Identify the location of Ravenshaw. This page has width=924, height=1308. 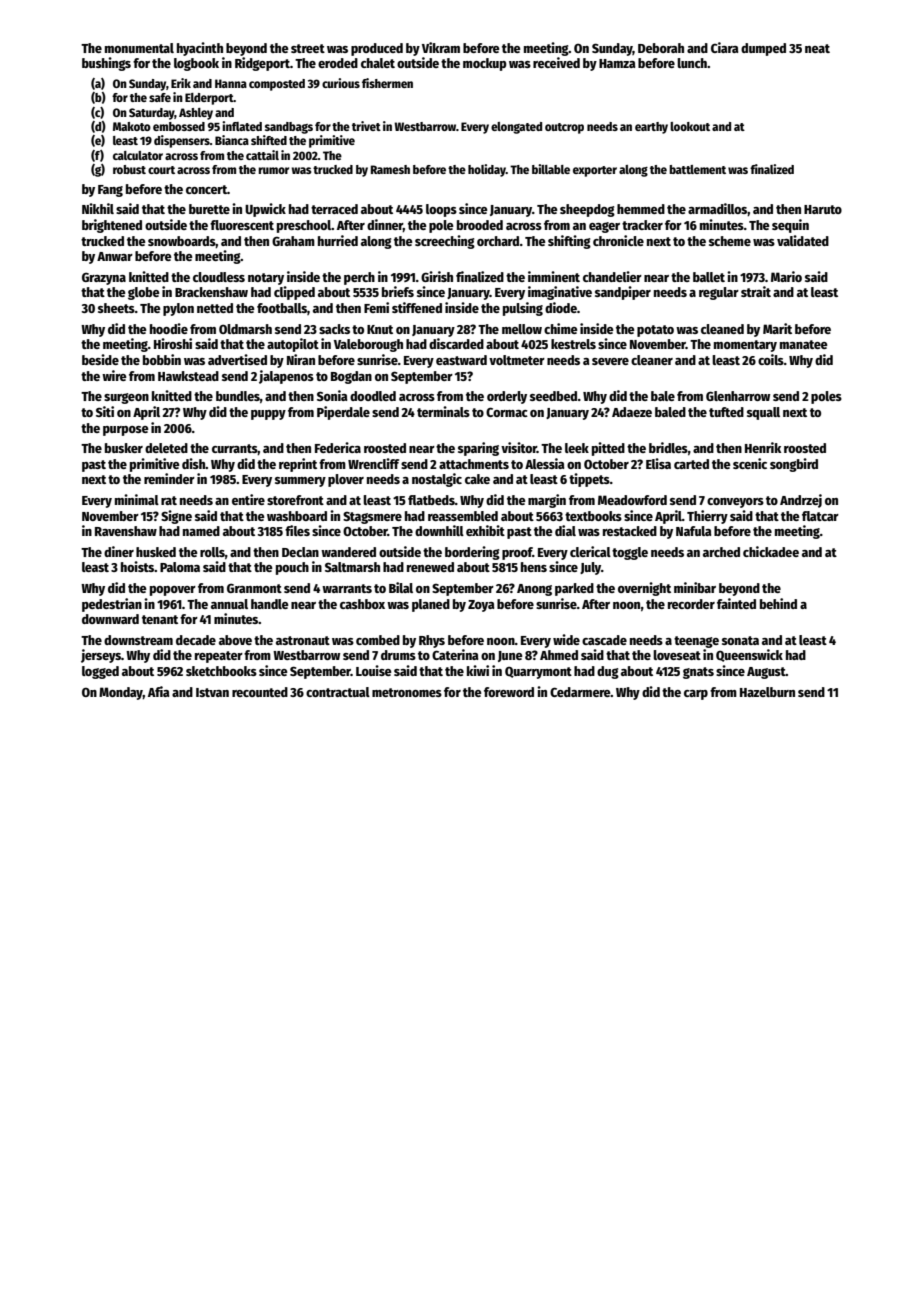
(126, 531).
